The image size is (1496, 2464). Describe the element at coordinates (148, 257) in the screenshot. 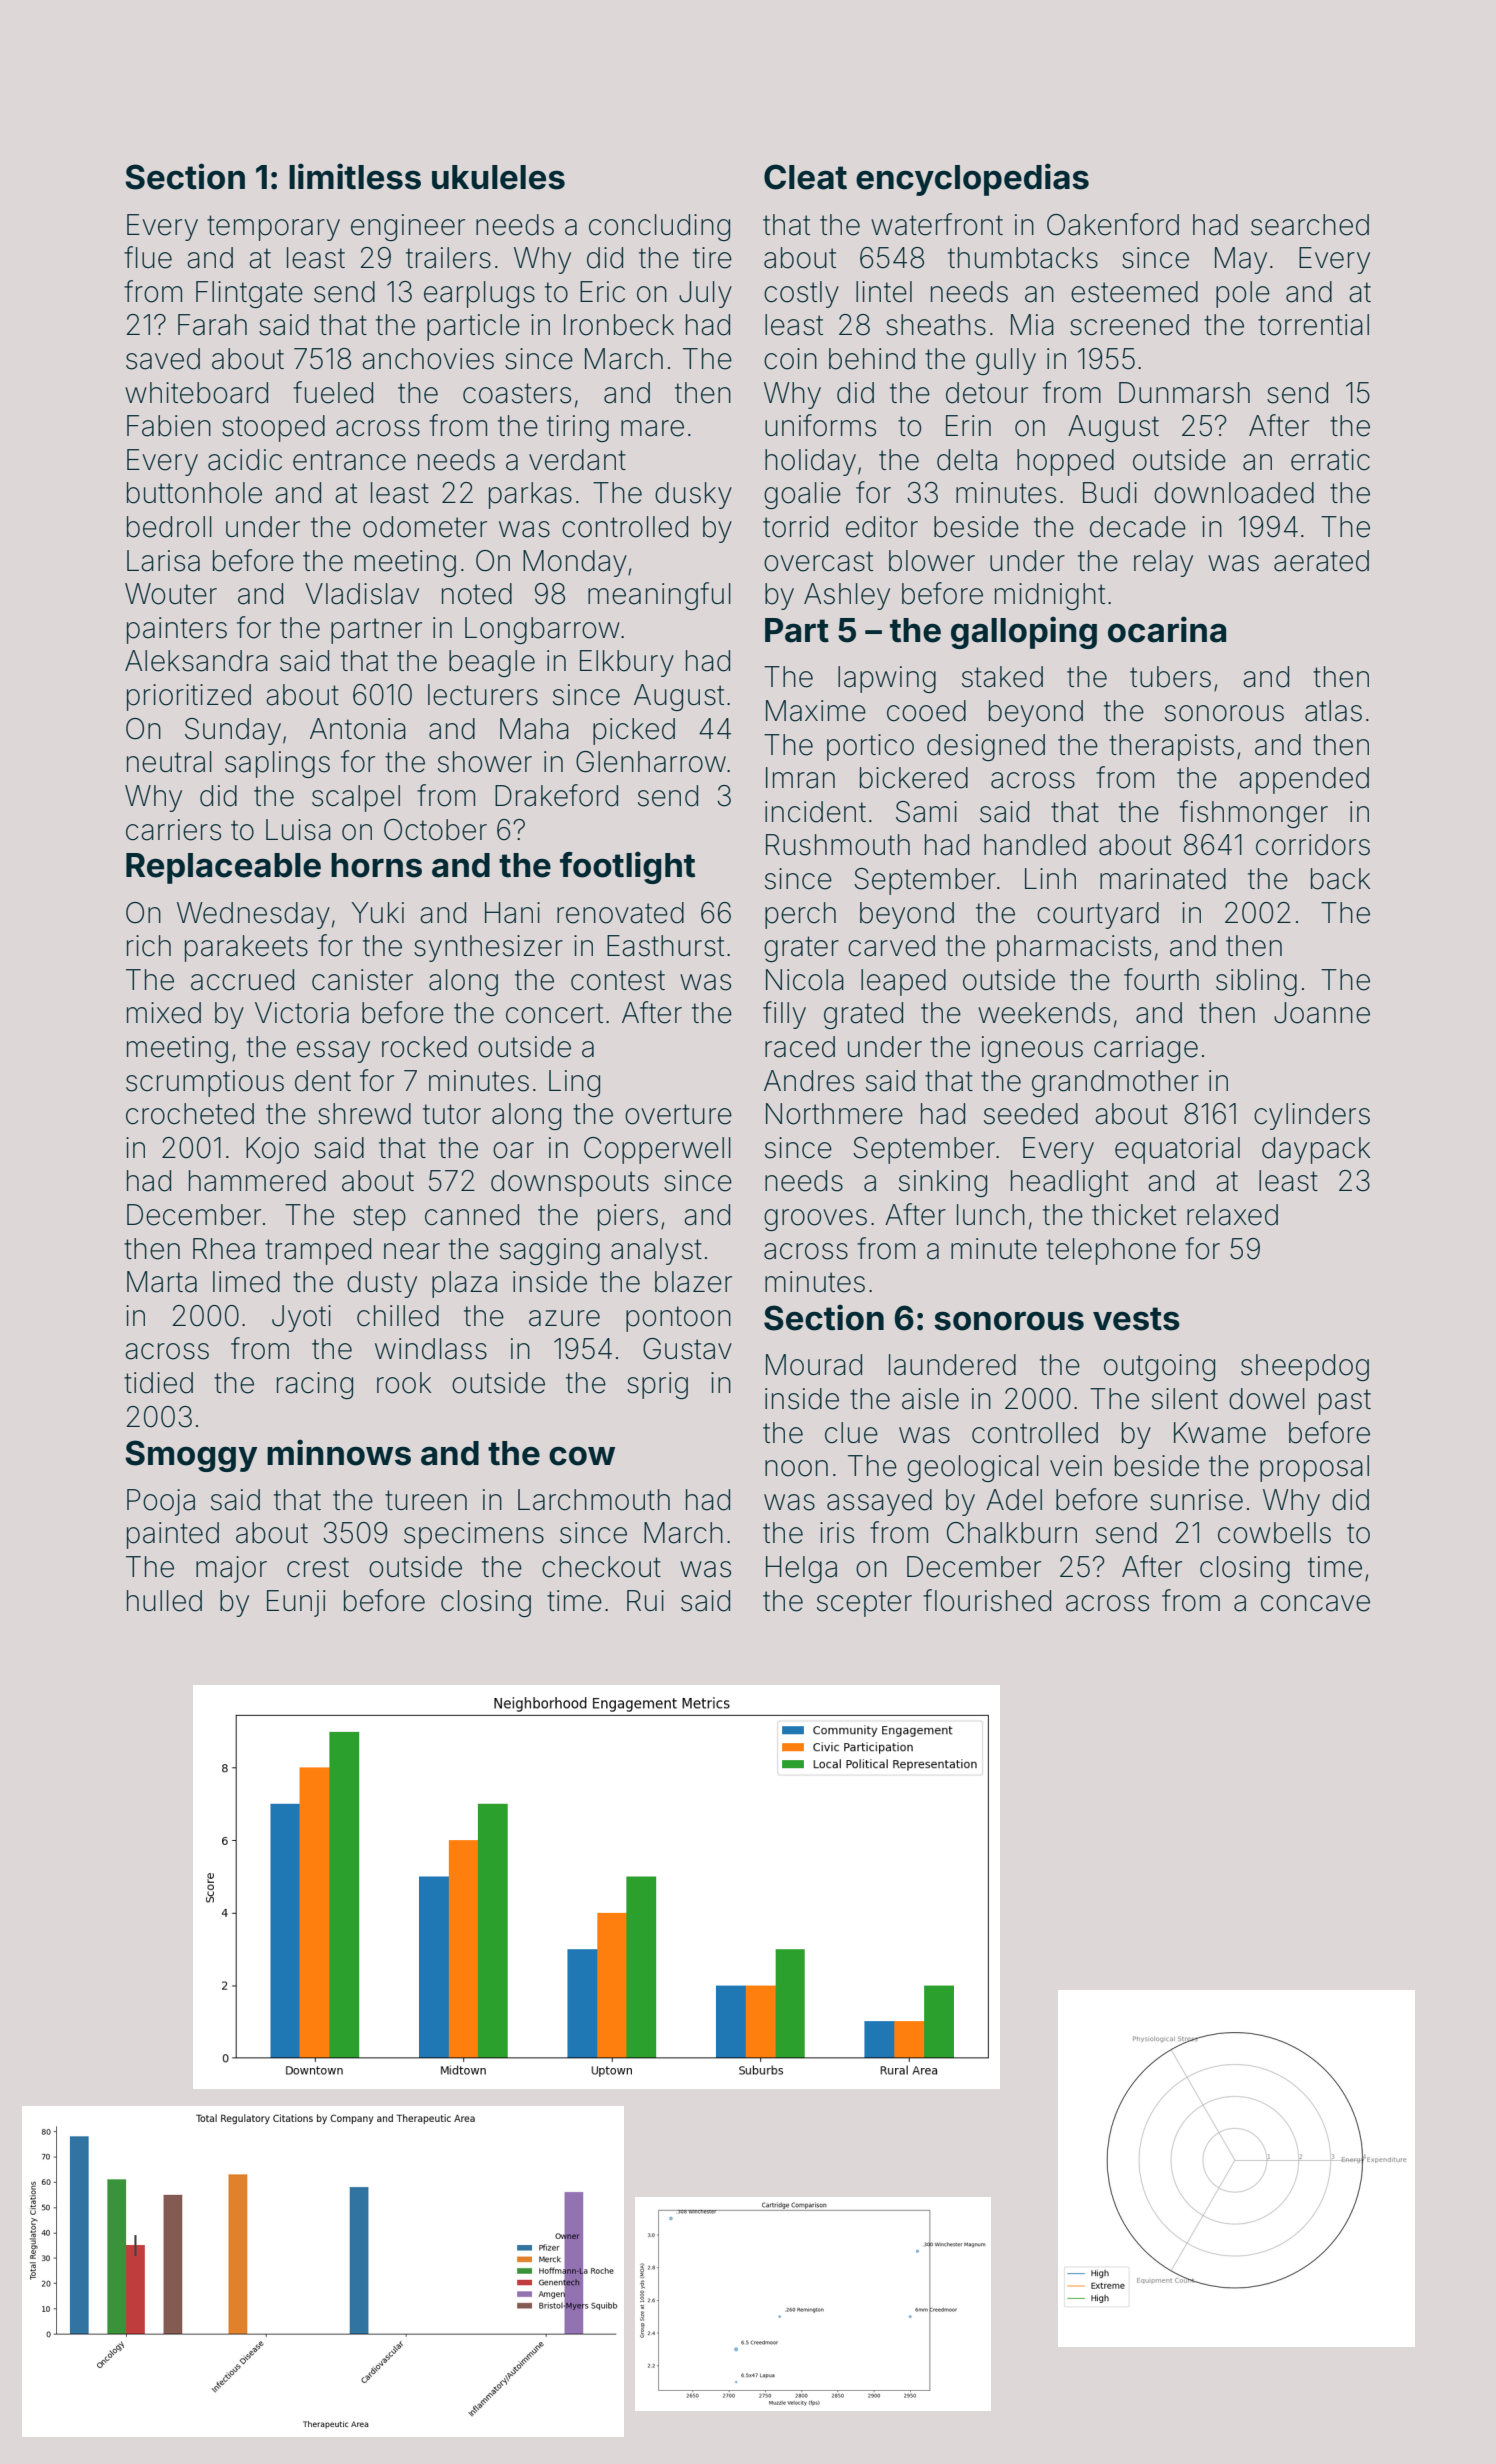

I see `flue` at that location.
